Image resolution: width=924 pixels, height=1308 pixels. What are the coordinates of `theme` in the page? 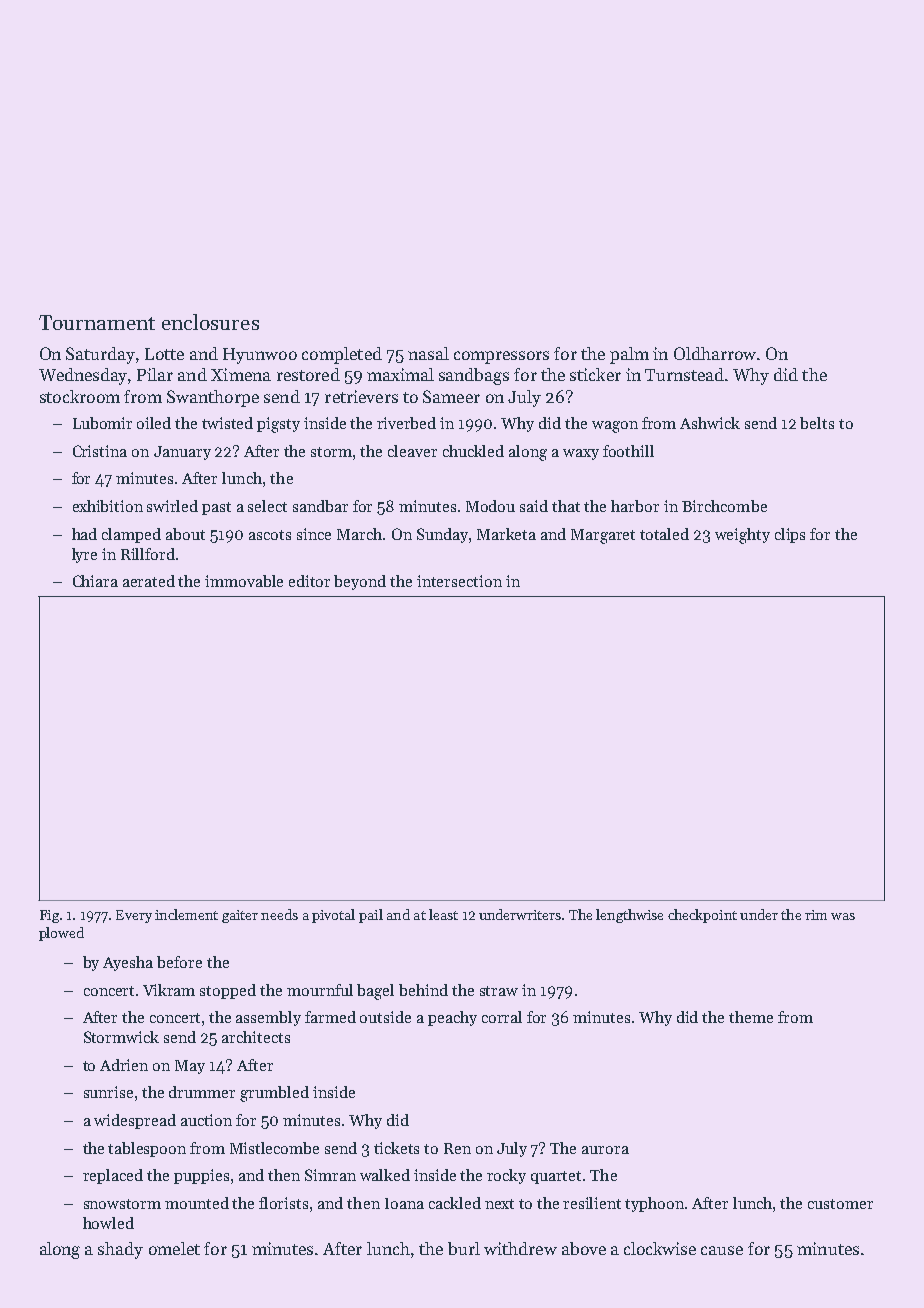 It's located at (751, 1017).
